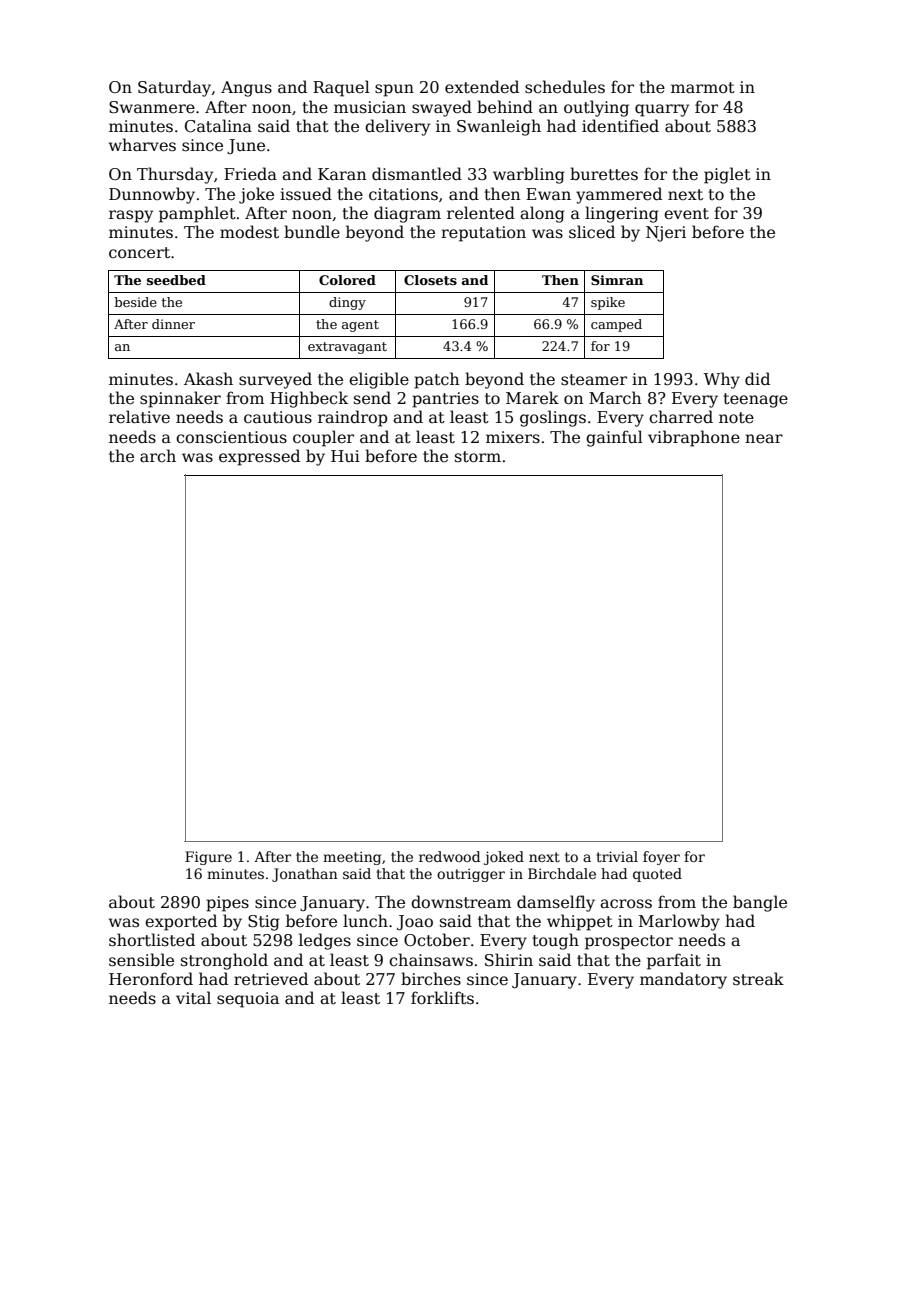  What do you see at coordinates (259, 457) in the document?
I see `expressed` at bounding box center [259, 457].
